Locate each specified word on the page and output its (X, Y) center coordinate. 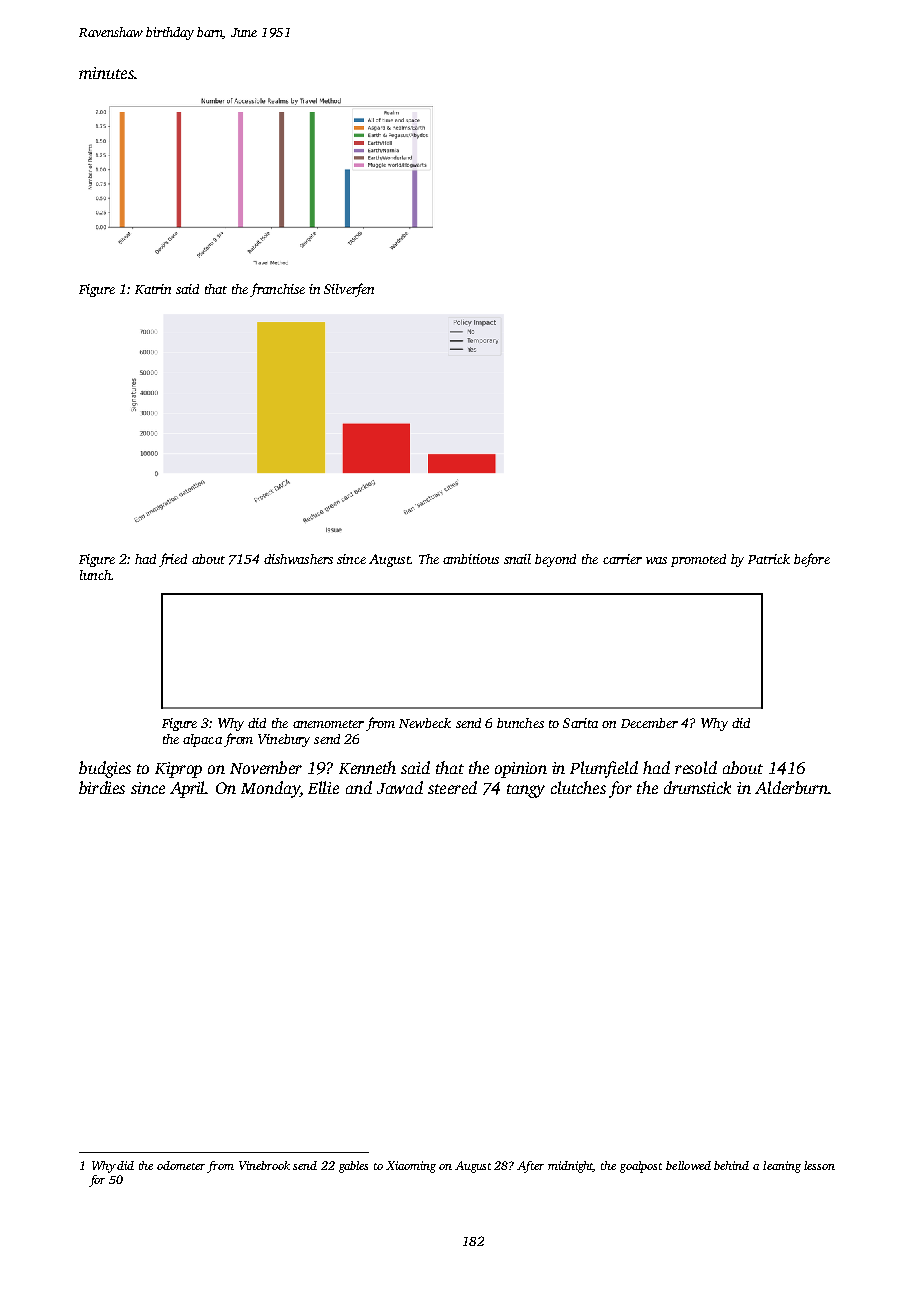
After (530, 1167)
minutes (106, 73)
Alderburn (791, 787)
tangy (526, 791)
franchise (277, 290)
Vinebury (284, 740)
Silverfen (349, 290)
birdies (102, 787)
